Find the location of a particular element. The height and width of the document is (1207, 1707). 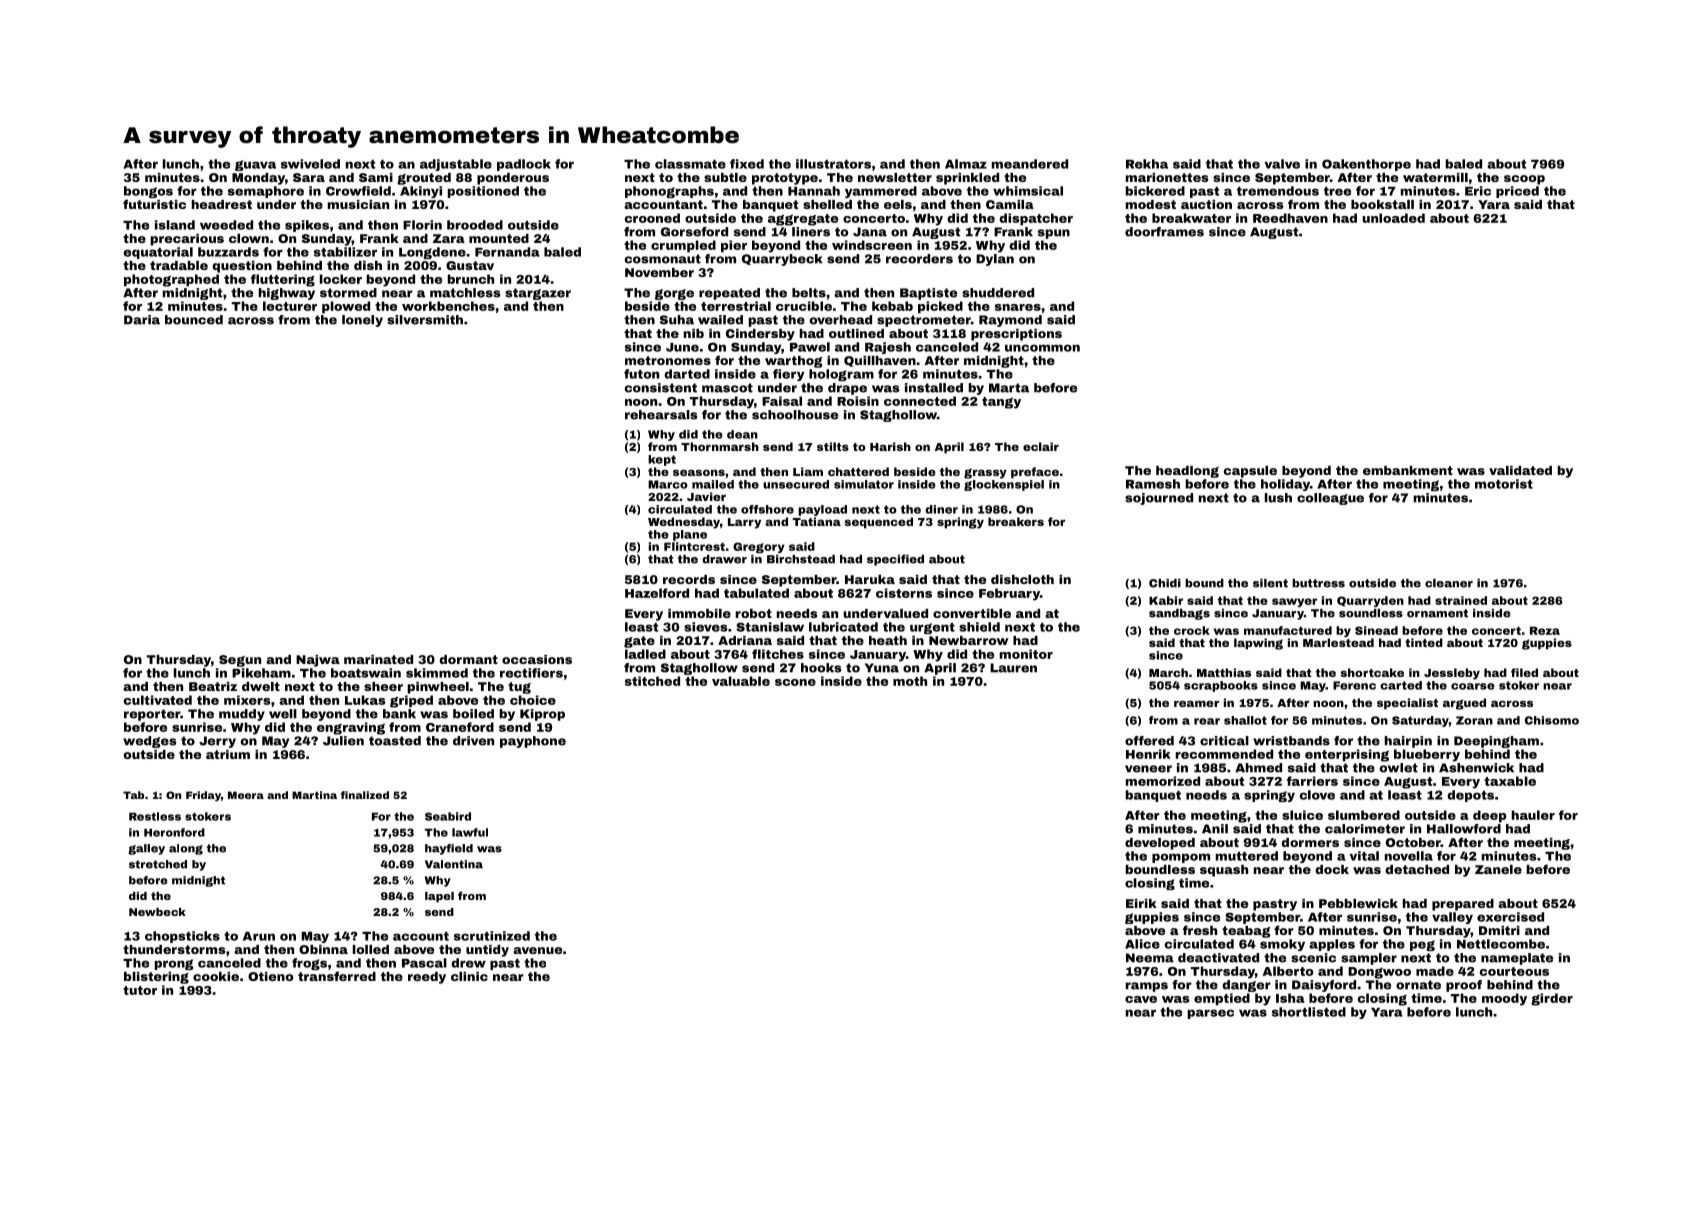

cleaner is located at coordinates (1449, 583).
